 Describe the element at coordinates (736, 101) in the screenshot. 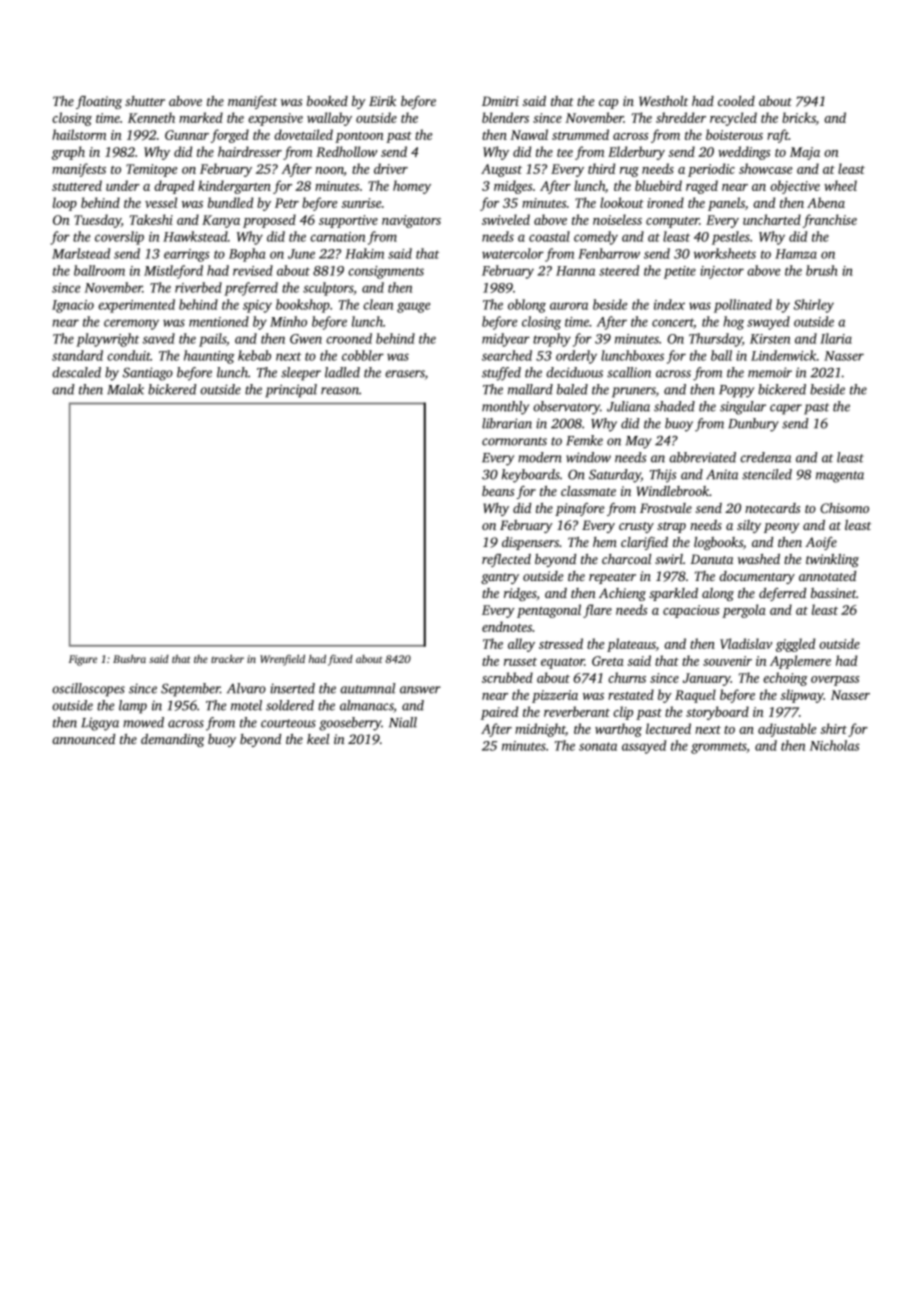

I see `cooled` at that location.
